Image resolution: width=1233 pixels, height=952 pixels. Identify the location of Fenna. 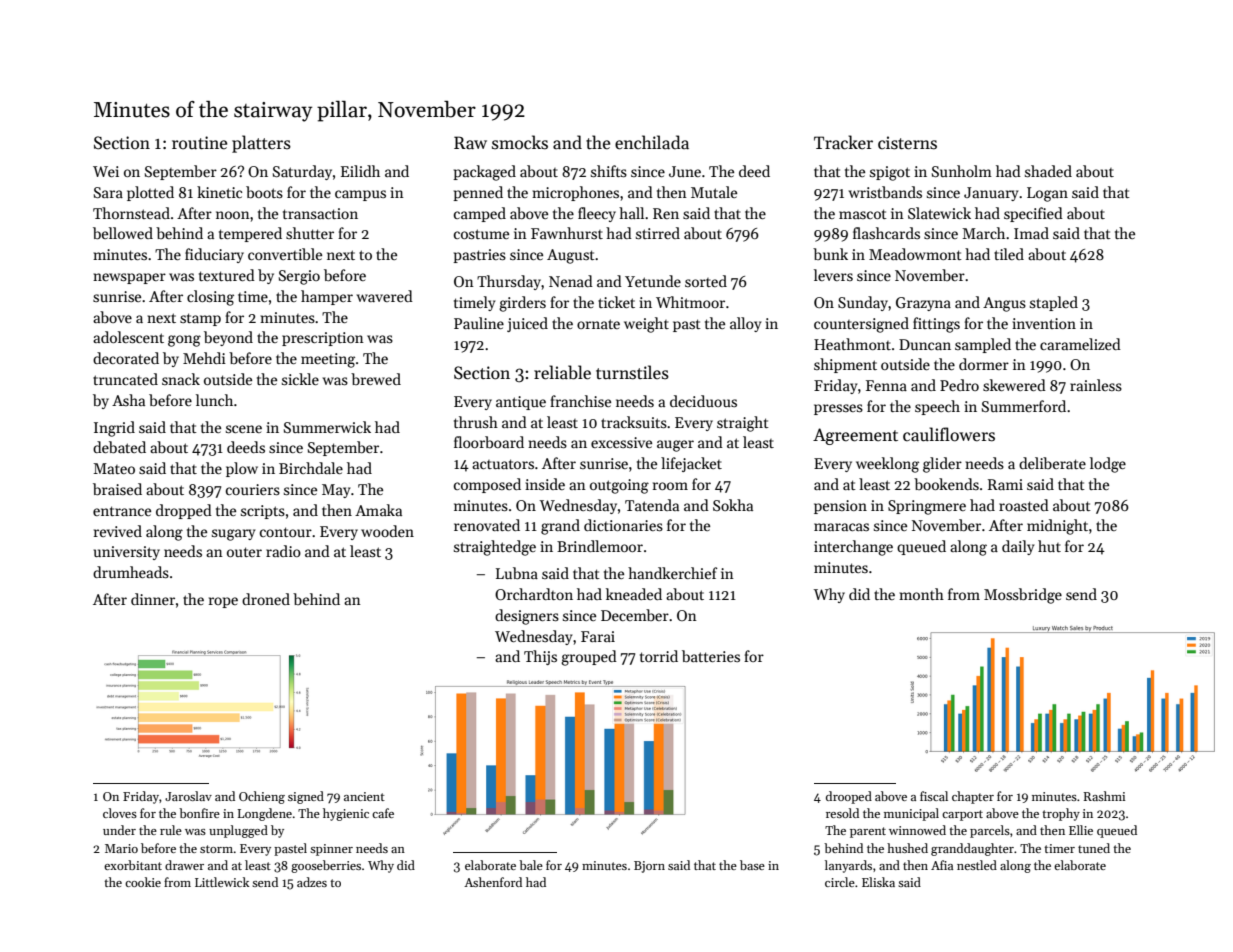
(886, 385).
